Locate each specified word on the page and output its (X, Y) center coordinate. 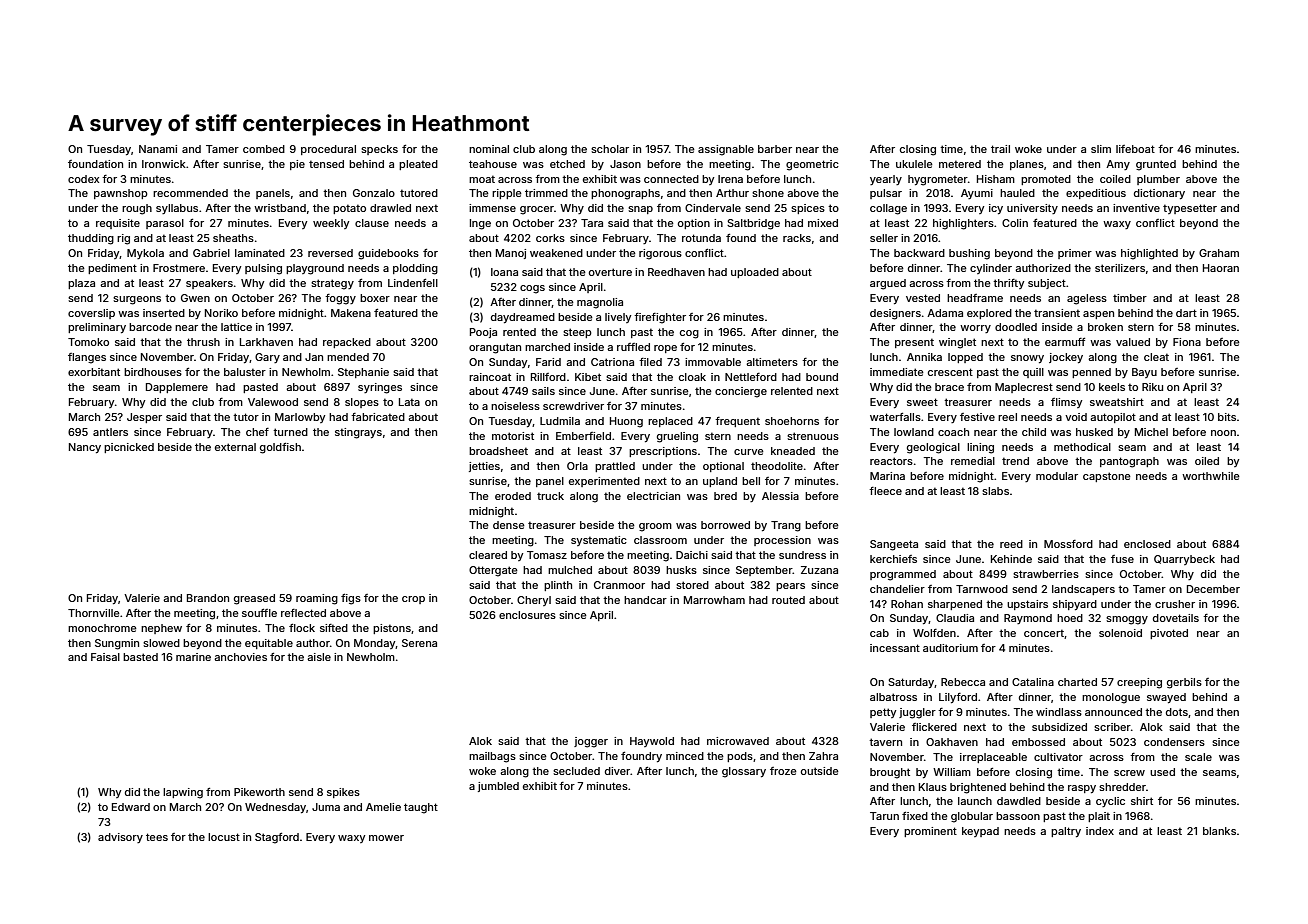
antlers (110, 432)
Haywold (652, 742)
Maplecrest (1024, 388)
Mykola (145, 254)
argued (888, 284)
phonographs (625, 194)
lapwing (183, 793)
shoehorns (792, 421)
